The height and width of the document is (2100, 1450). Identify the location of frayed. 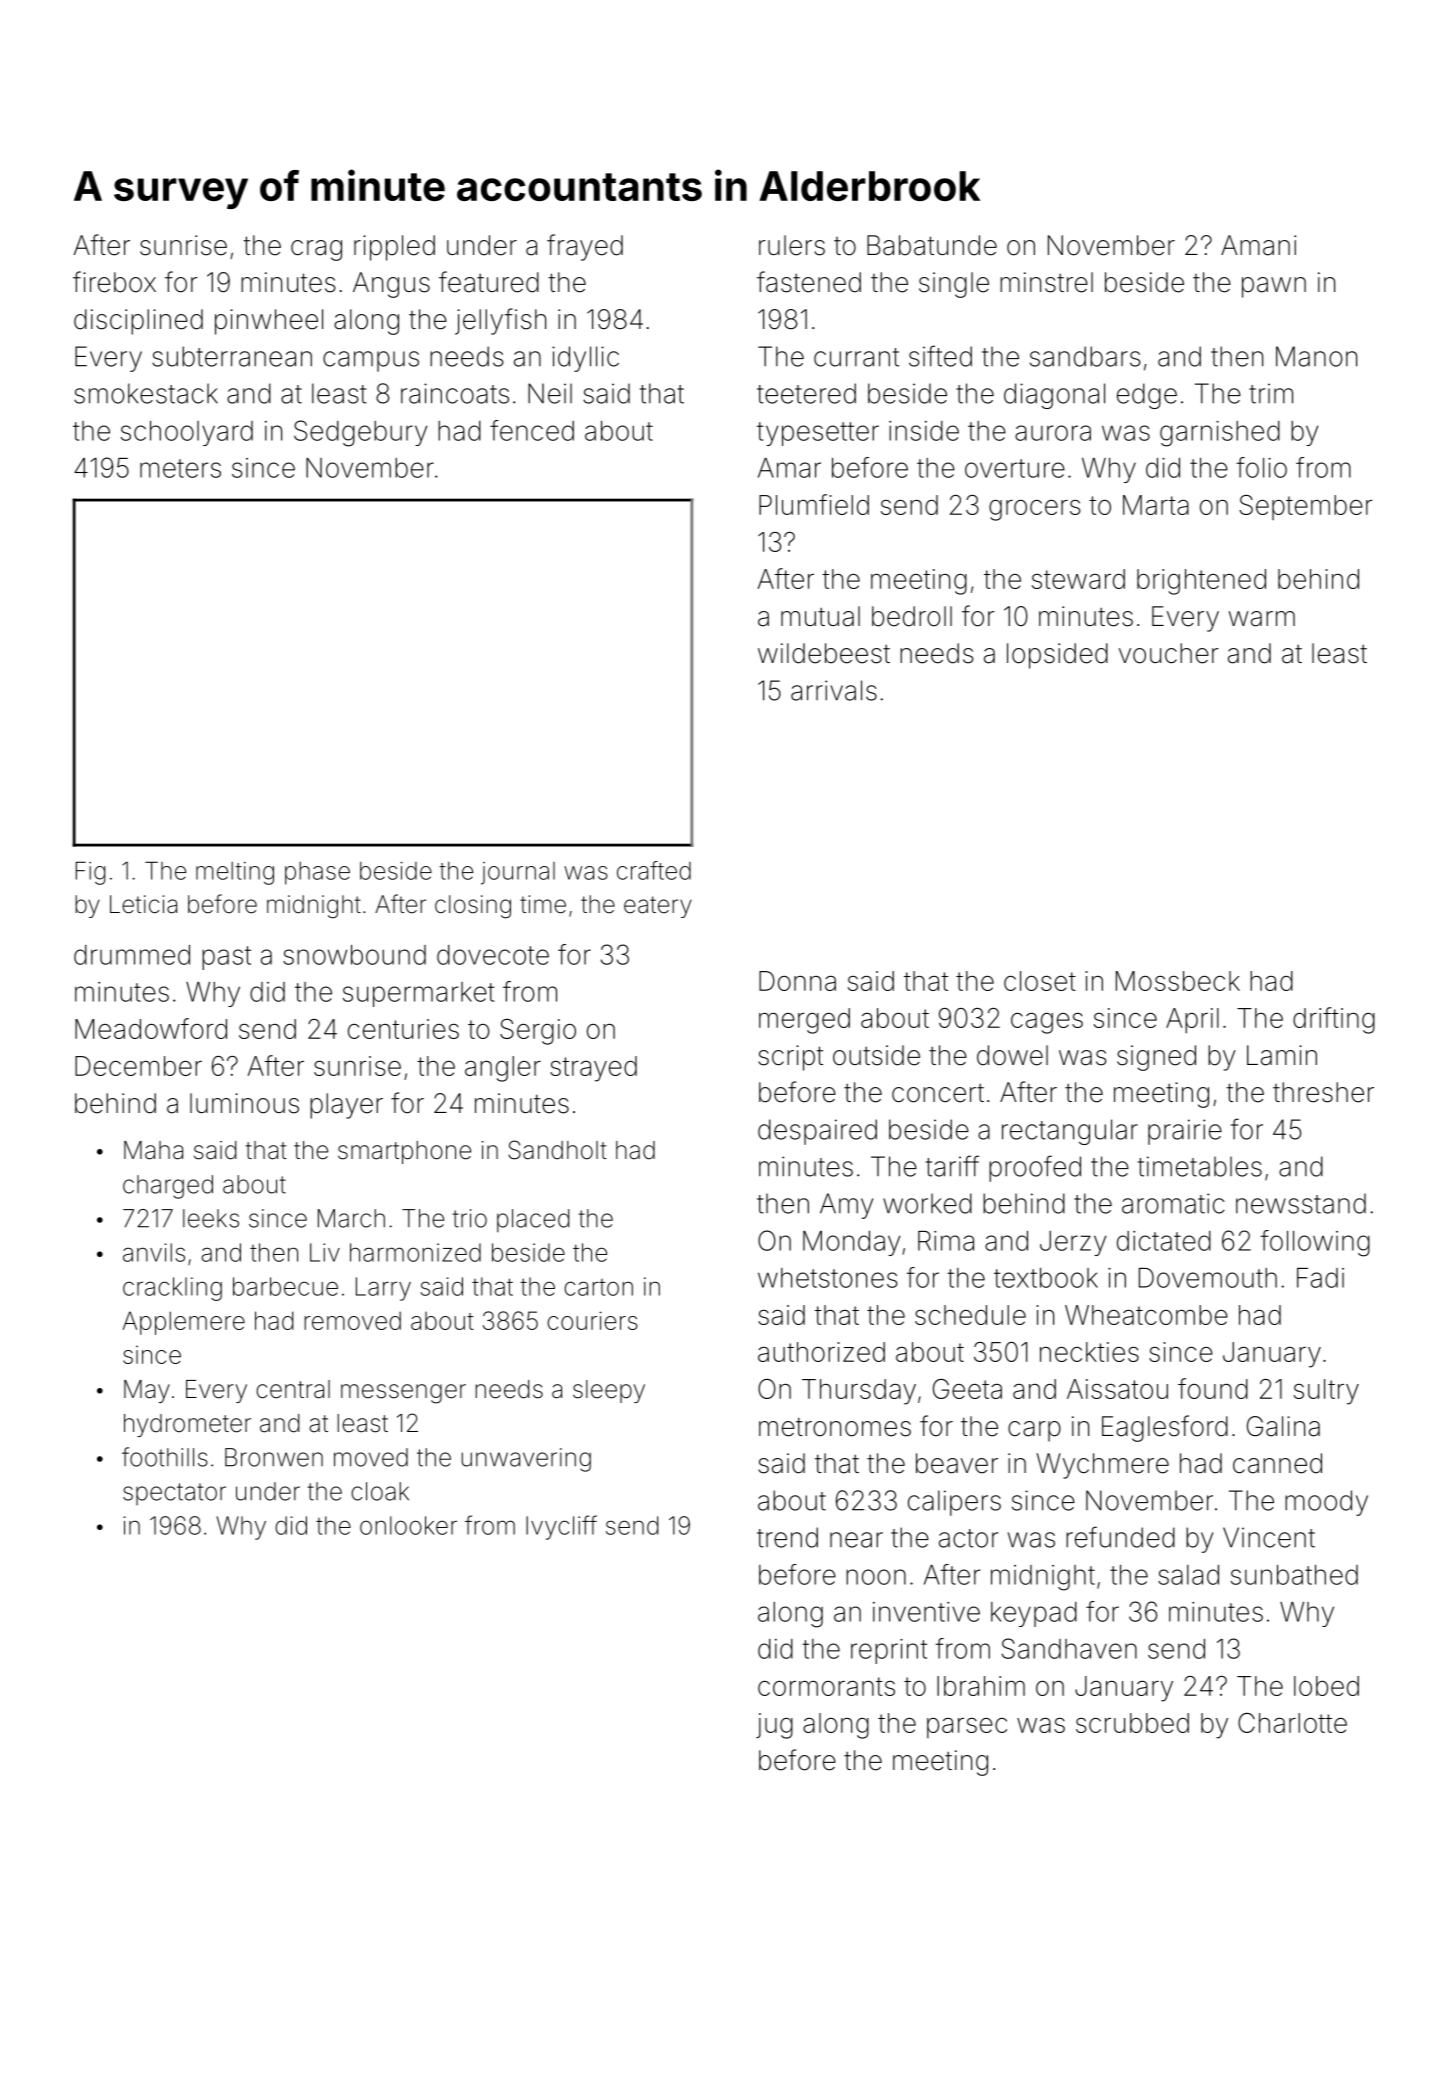
(585, 247).
